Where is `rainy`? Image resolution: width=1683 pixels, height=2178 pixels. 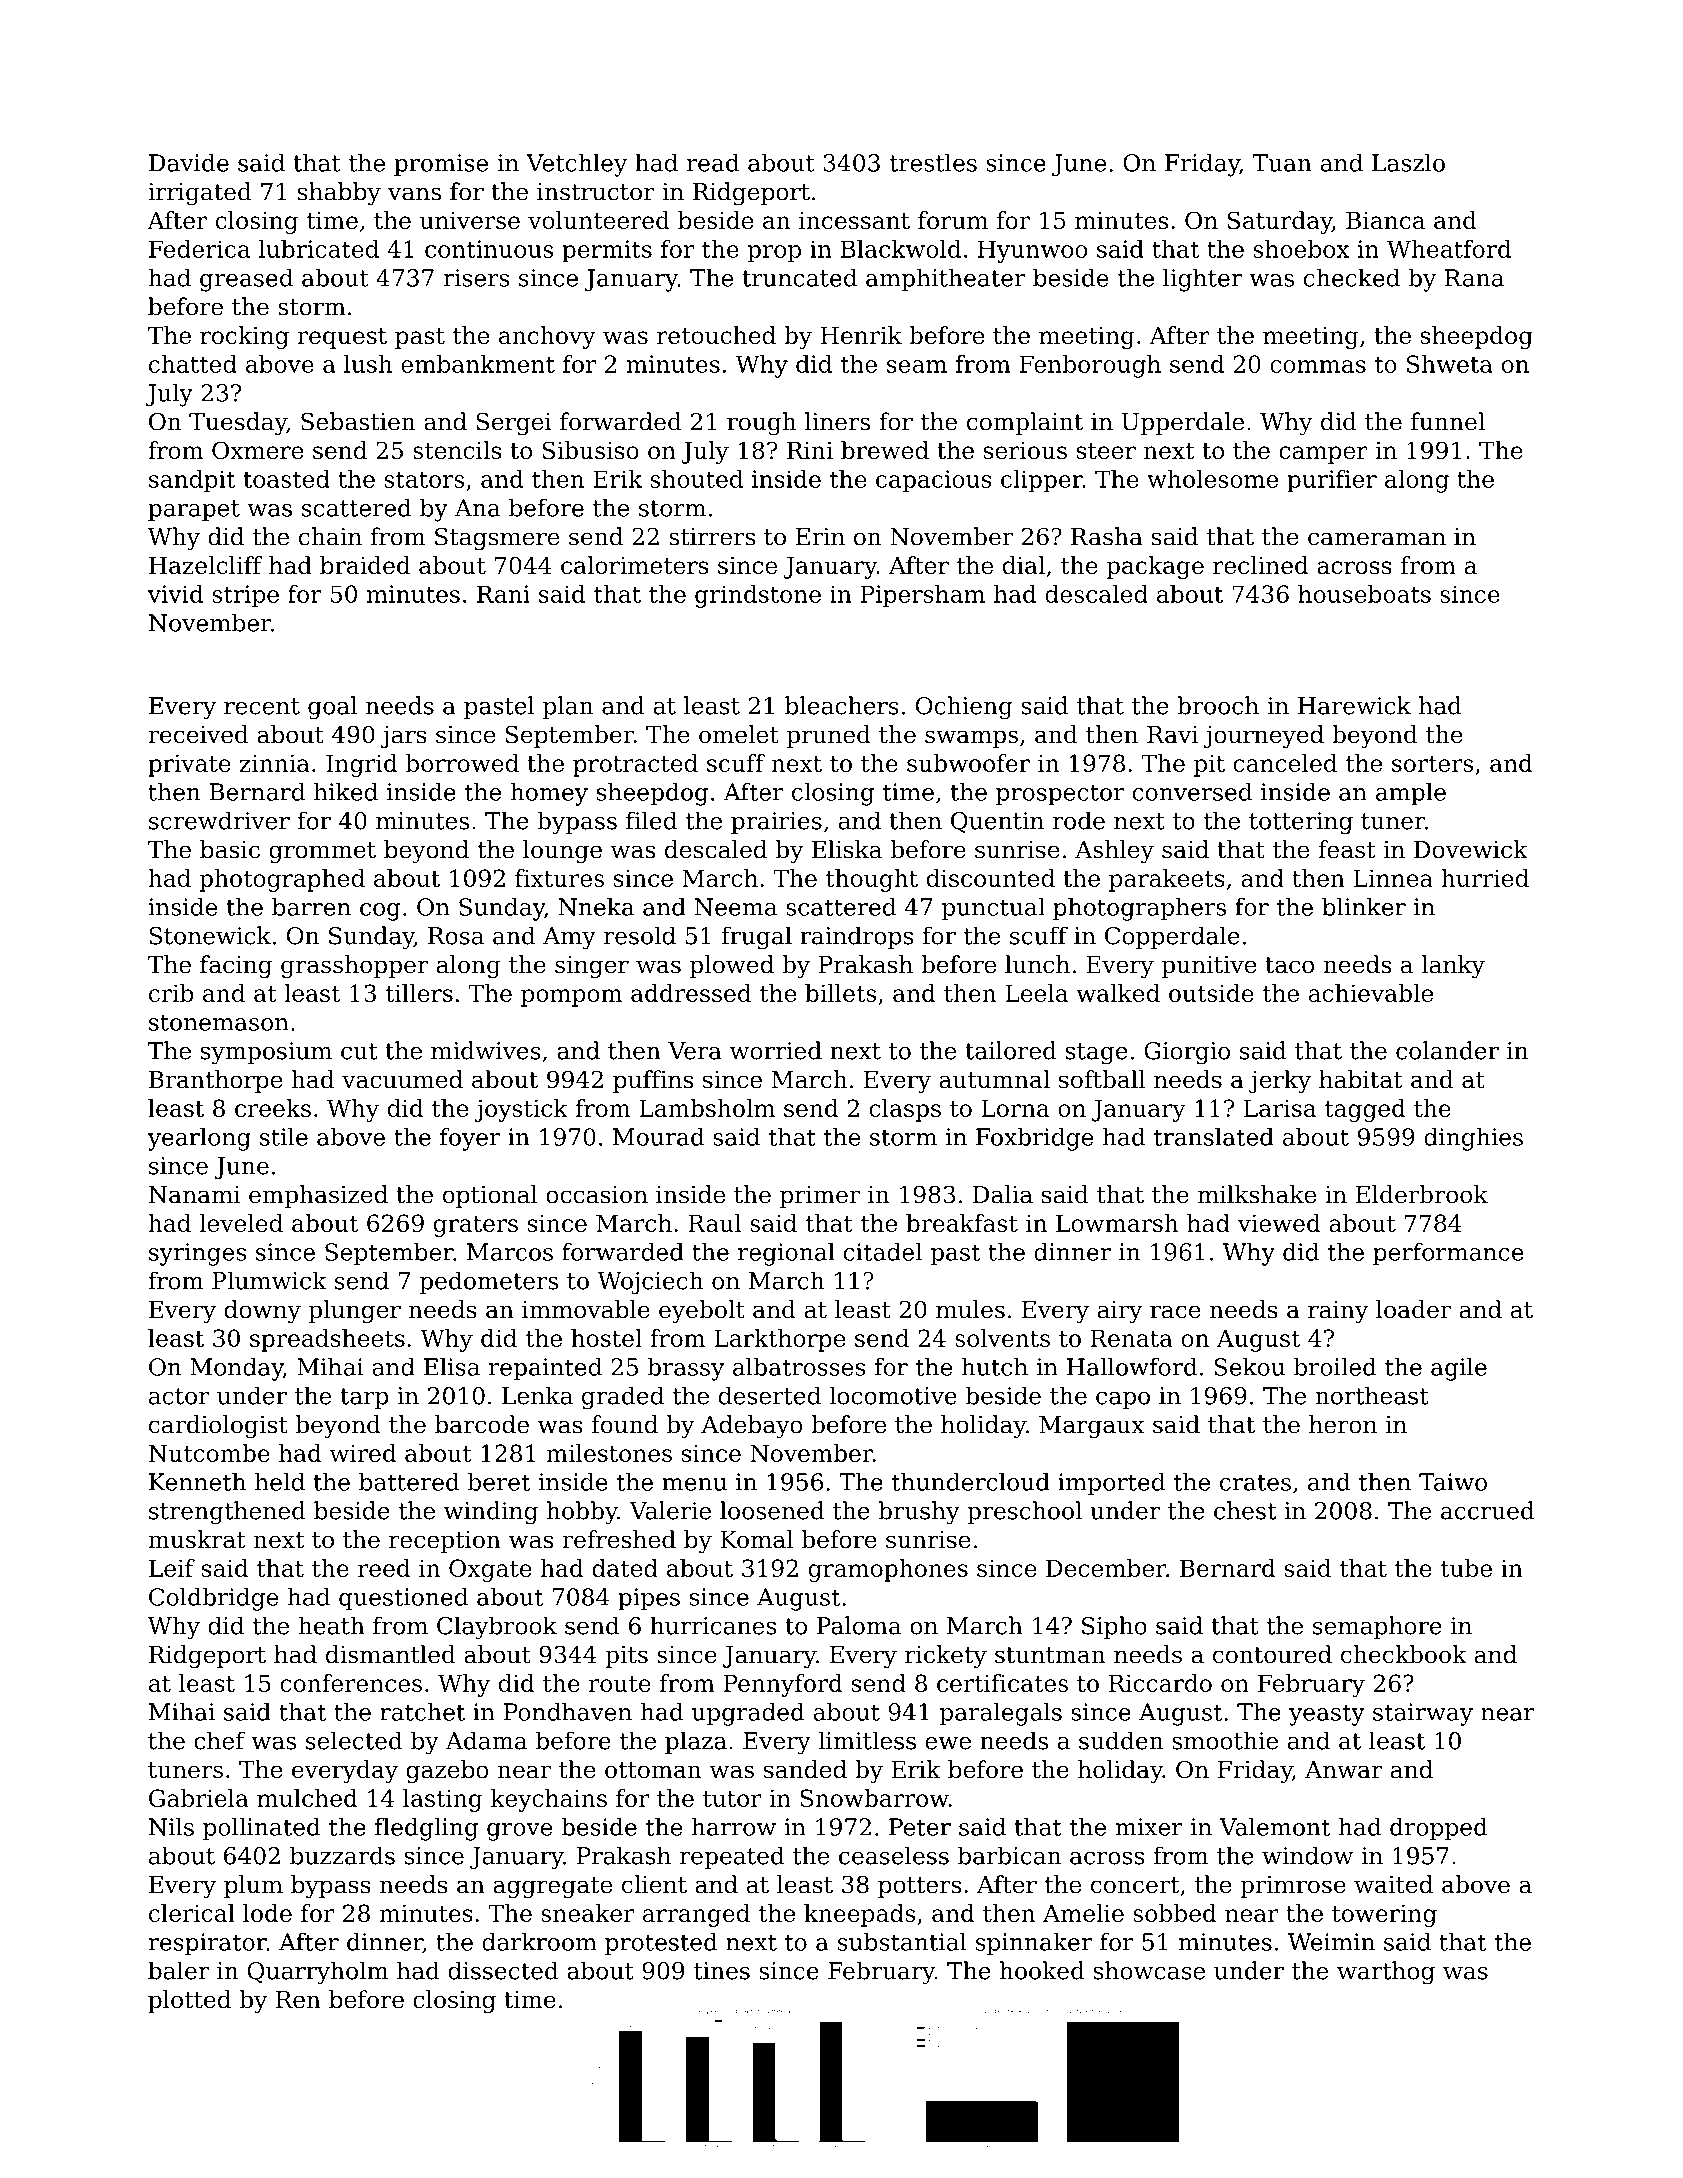
rainy is located at coordinates (1338, 1312).
